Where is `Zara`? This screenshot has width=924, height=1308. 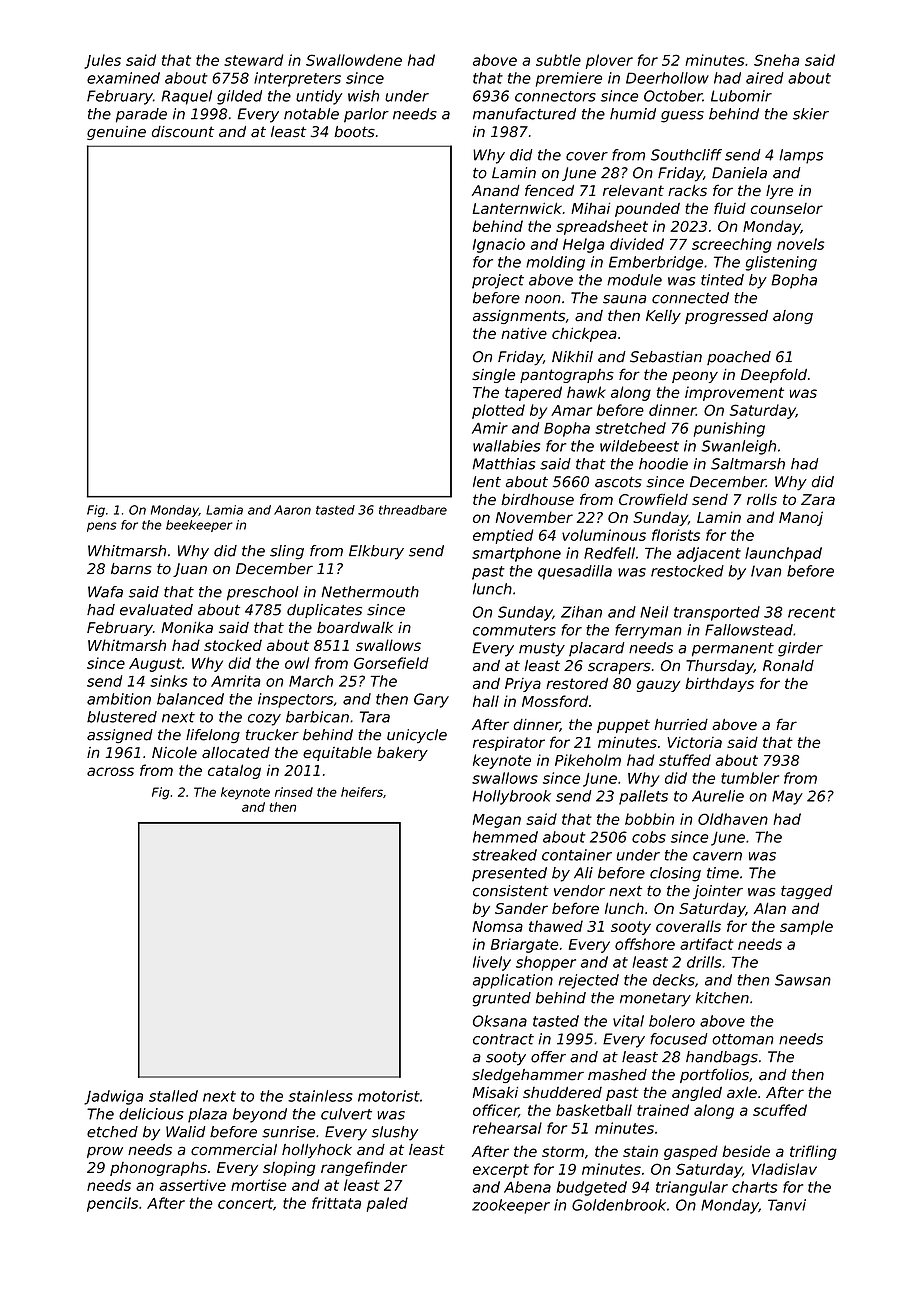 Zara is located at coordinates (818, 499).
